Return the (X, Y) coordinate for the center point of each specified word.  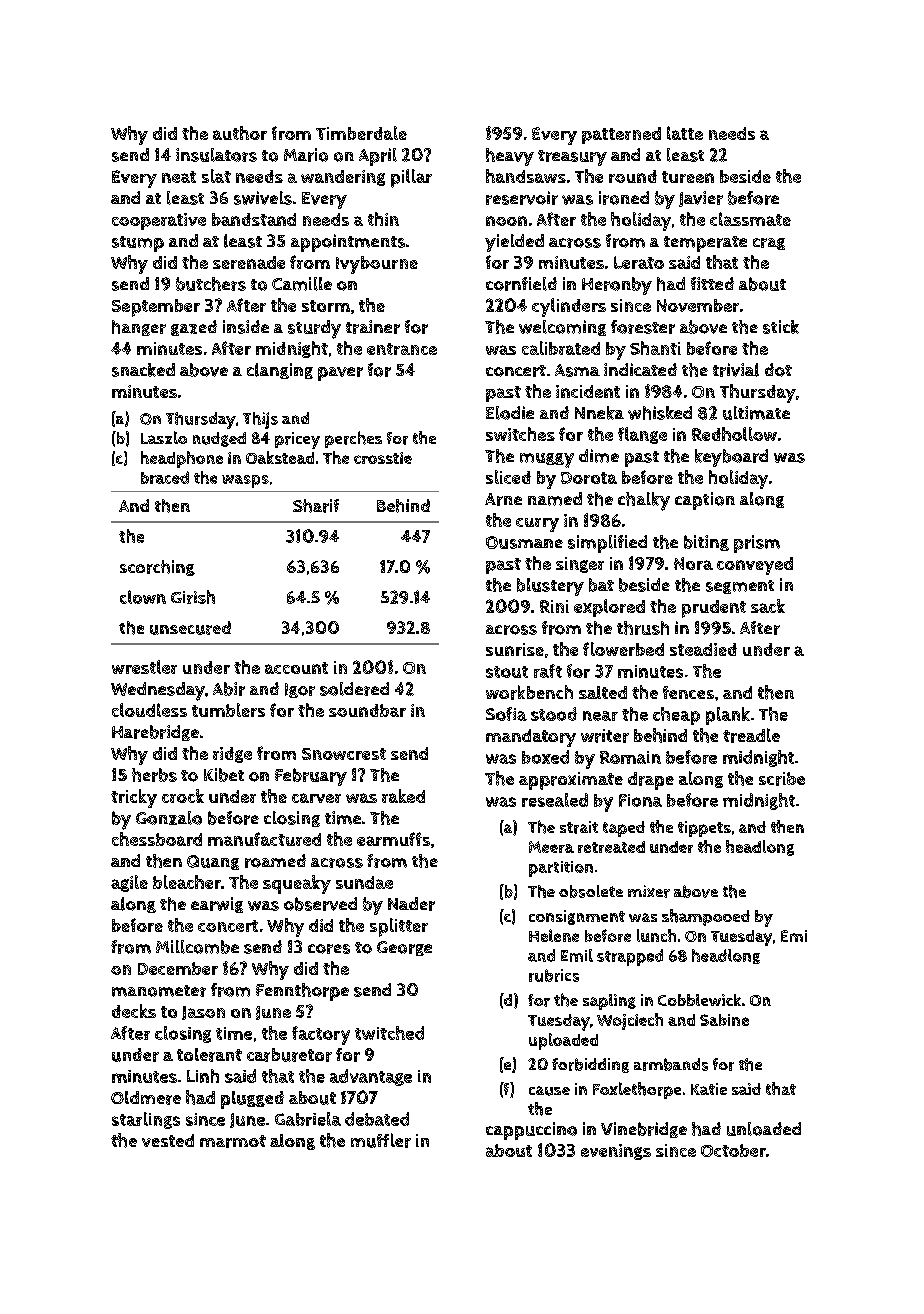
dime (599, 456)
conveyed (755, 566)
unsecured (190, 628)
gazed (194, 328)
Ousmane (524, 542)
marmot (233, 1141)
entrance (402, 349)
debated (377, 1119)
